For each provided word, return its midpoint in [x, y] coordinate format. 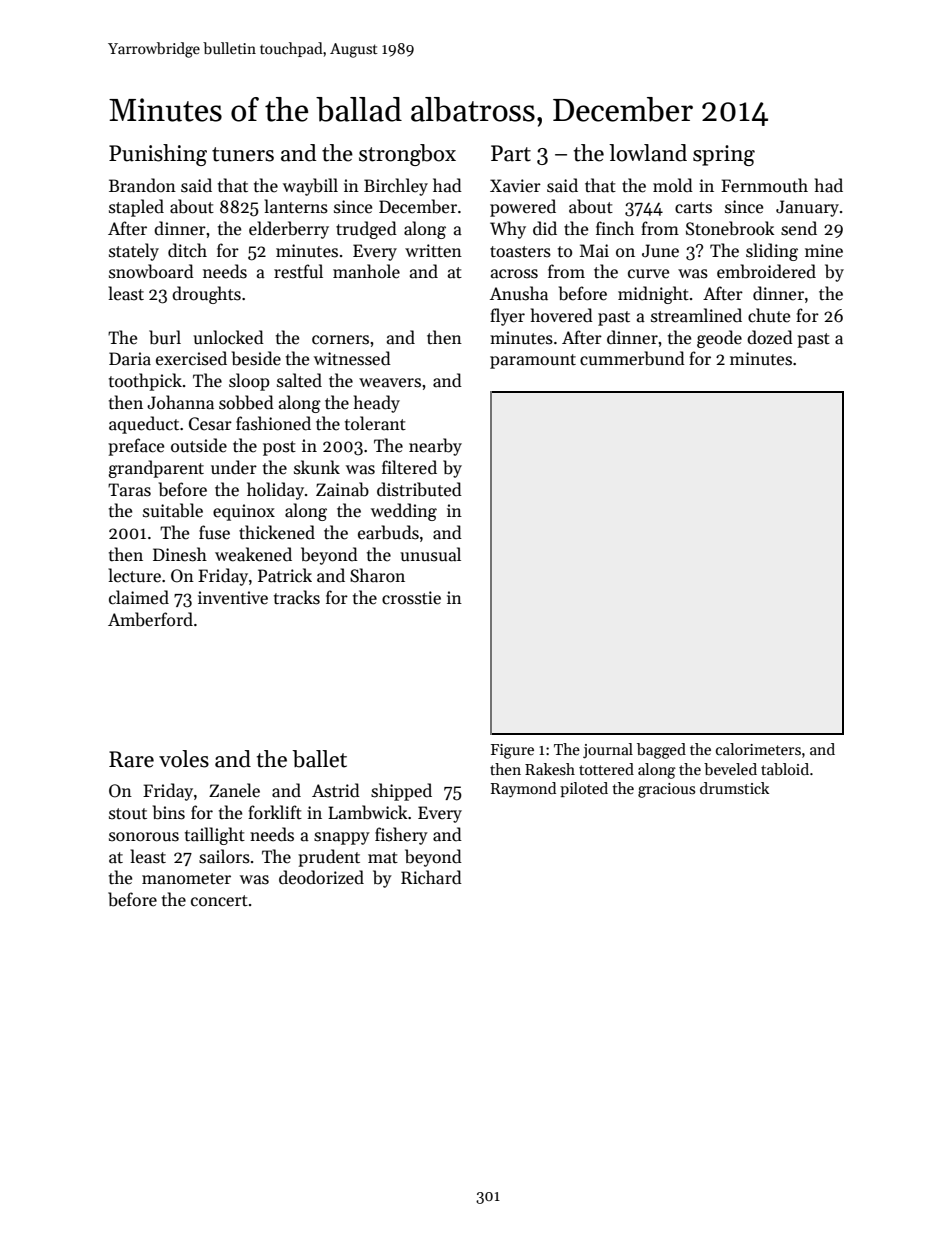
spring [724, 155]
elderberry [289, 230]
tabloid [785, 769]
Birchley [396, 187]
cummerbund [632, 358]
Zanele [234, 790]
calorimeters [758, 749]
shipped [401, 792]
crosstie [411, 598]
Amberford [150, 619]
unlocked [228, 337]
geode [719, 339]
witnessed [352, 358]
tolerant [375, 423]
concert [219, 901]
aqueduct [144, 425]
